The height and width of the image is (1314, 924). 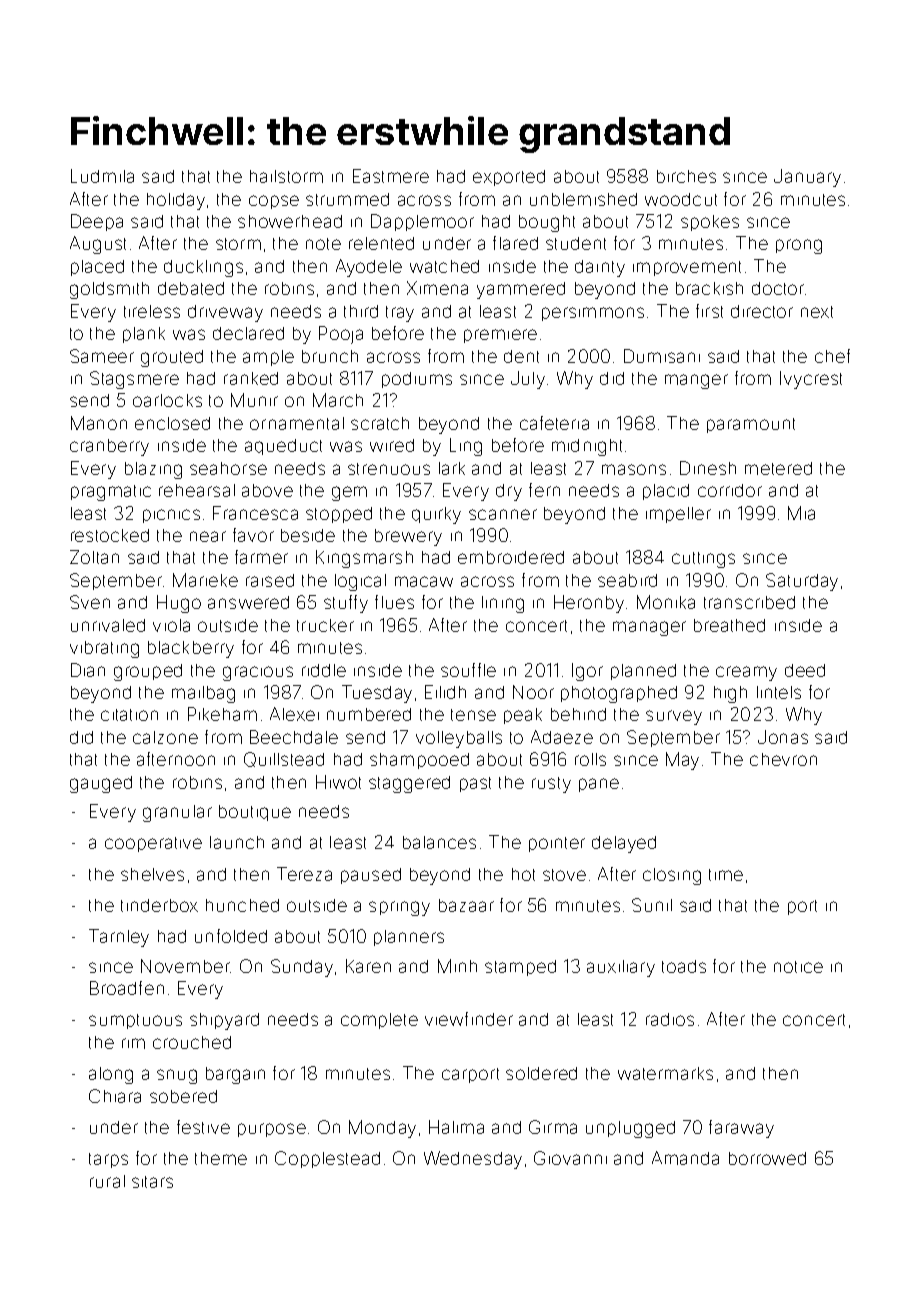 I want to click on Giovanni, so click(x=570, y=1158).
